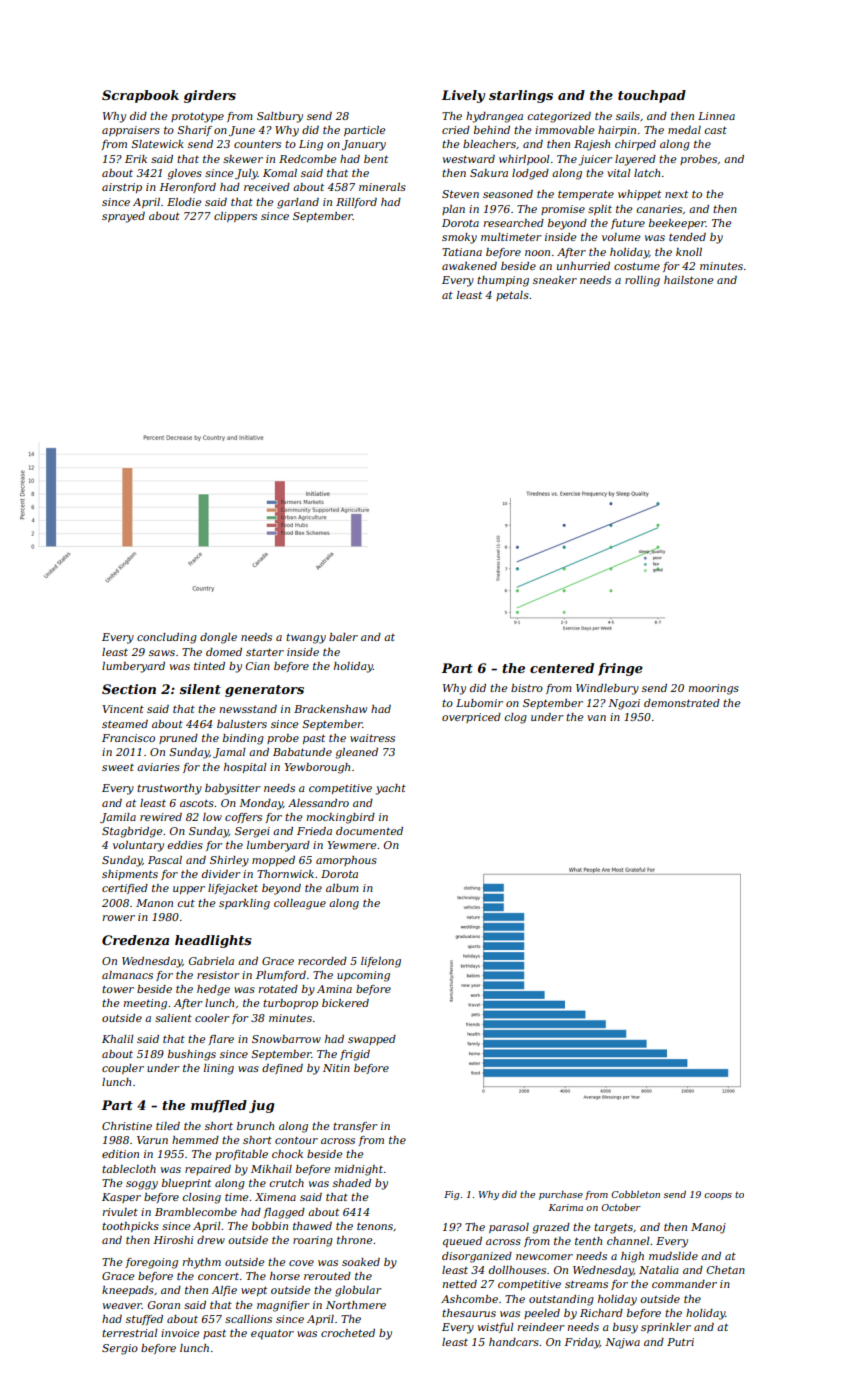  Describe the element at coordinates (588, 1241) in the screenshot. I see `tenth` at that location.
